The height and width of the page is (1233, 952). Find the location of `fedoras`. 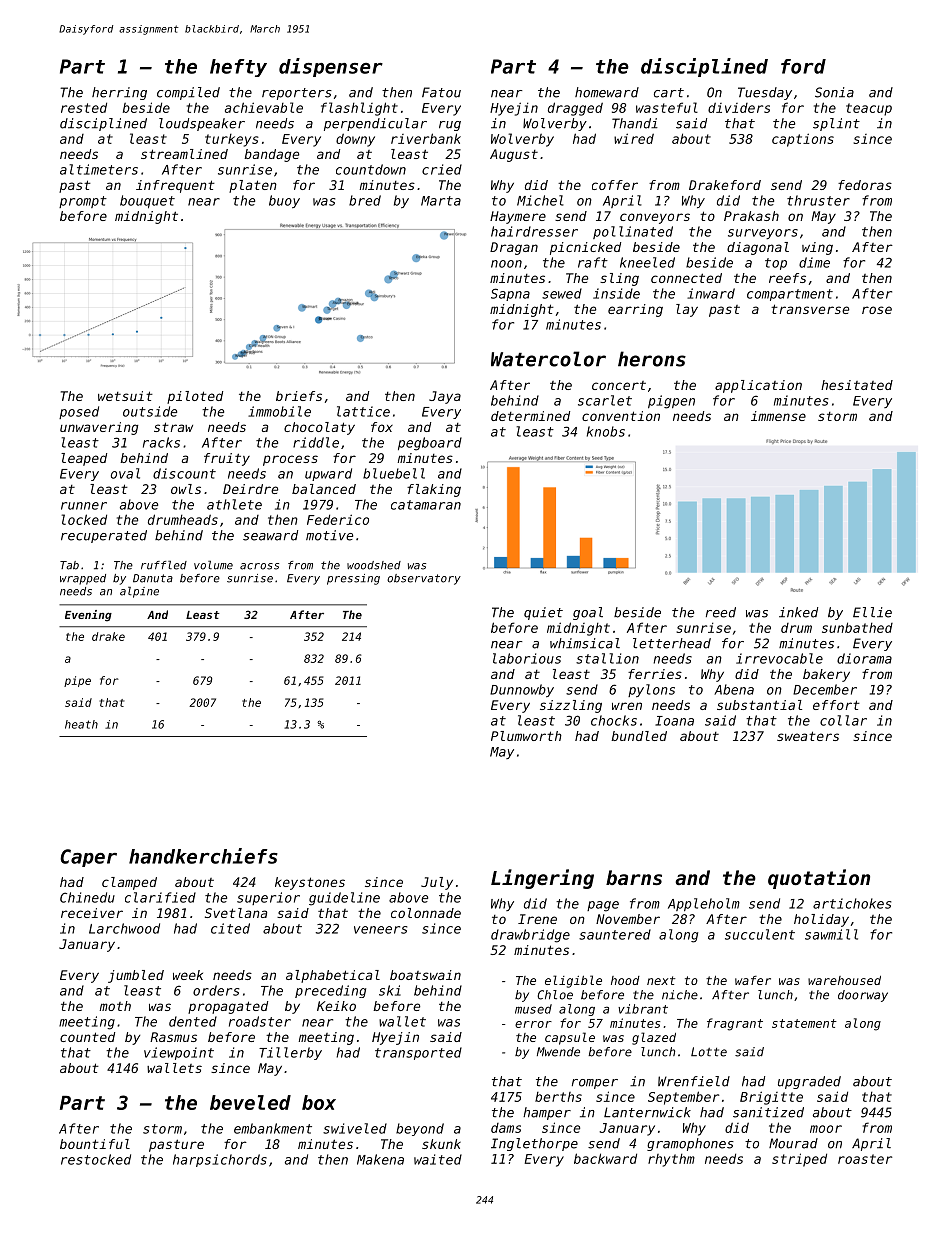

fedoras is located at coordinates (865, 185).
